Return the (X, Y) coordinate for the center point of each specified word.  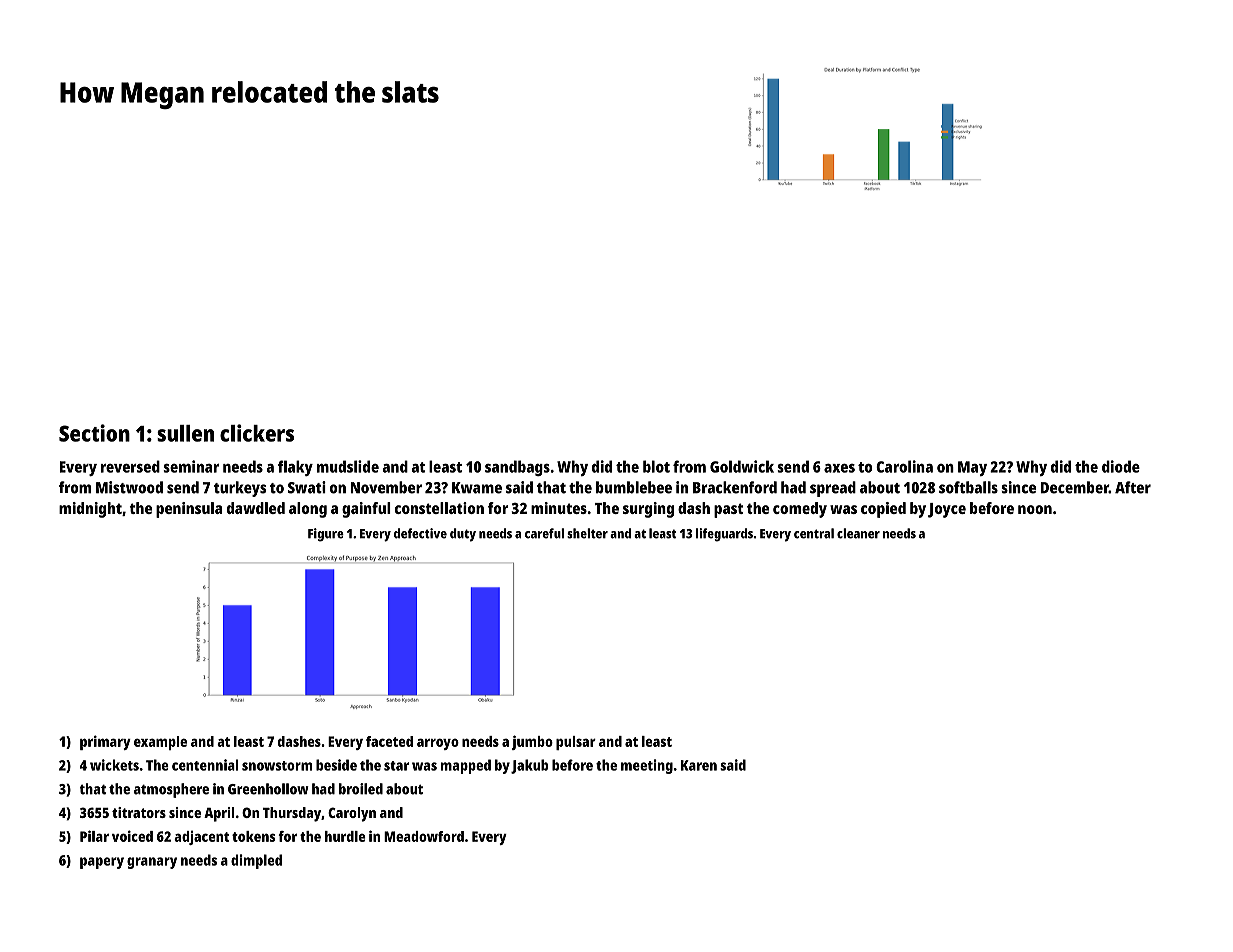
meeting (647, 766)
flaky (295, 468)
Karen (699, 765)
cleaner (858, 533)
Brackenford (735, 487)
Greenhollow (268, 789)
